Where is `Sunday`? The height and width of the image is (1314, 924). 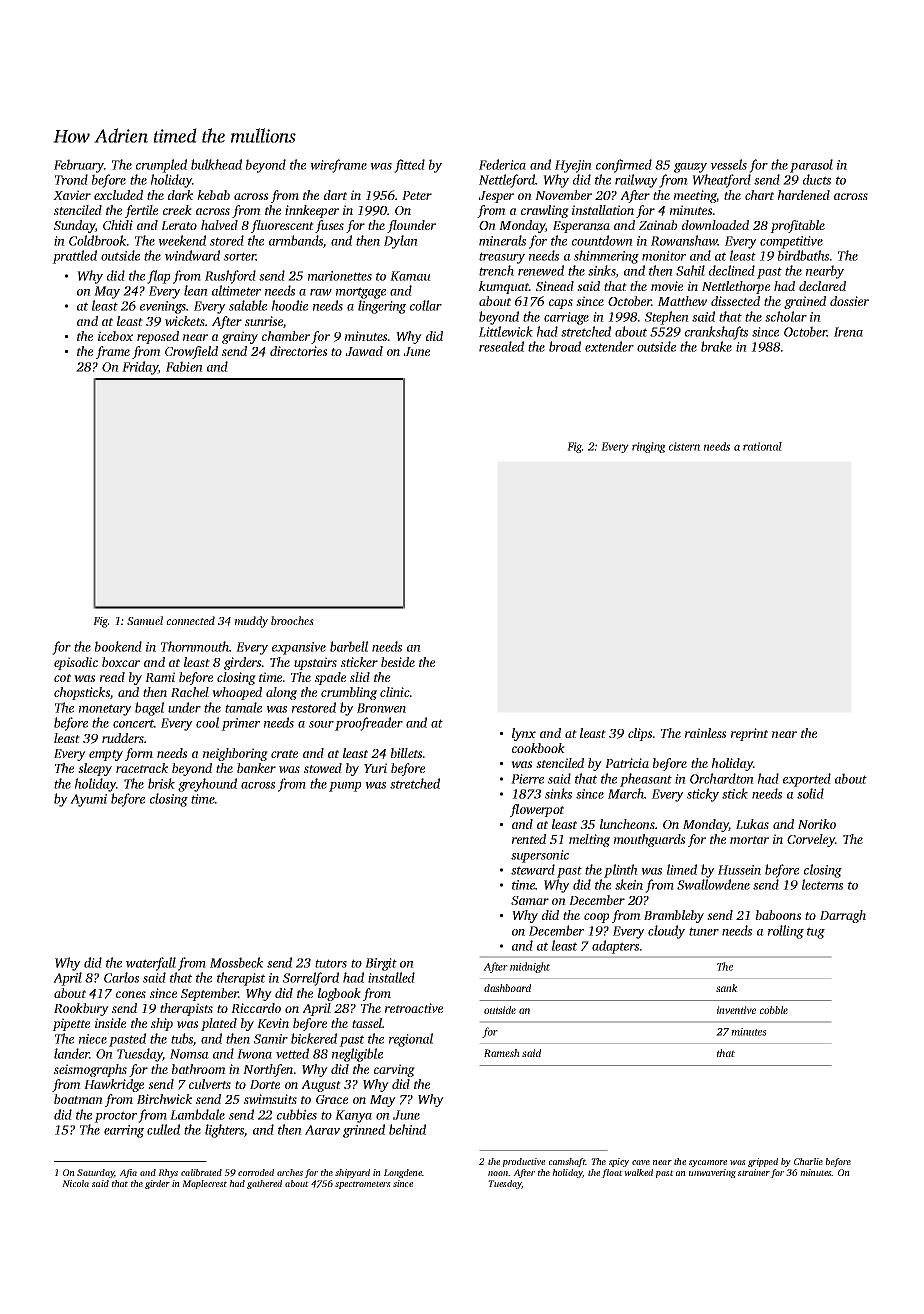 Sunday is located at coordinates (74, 226).
